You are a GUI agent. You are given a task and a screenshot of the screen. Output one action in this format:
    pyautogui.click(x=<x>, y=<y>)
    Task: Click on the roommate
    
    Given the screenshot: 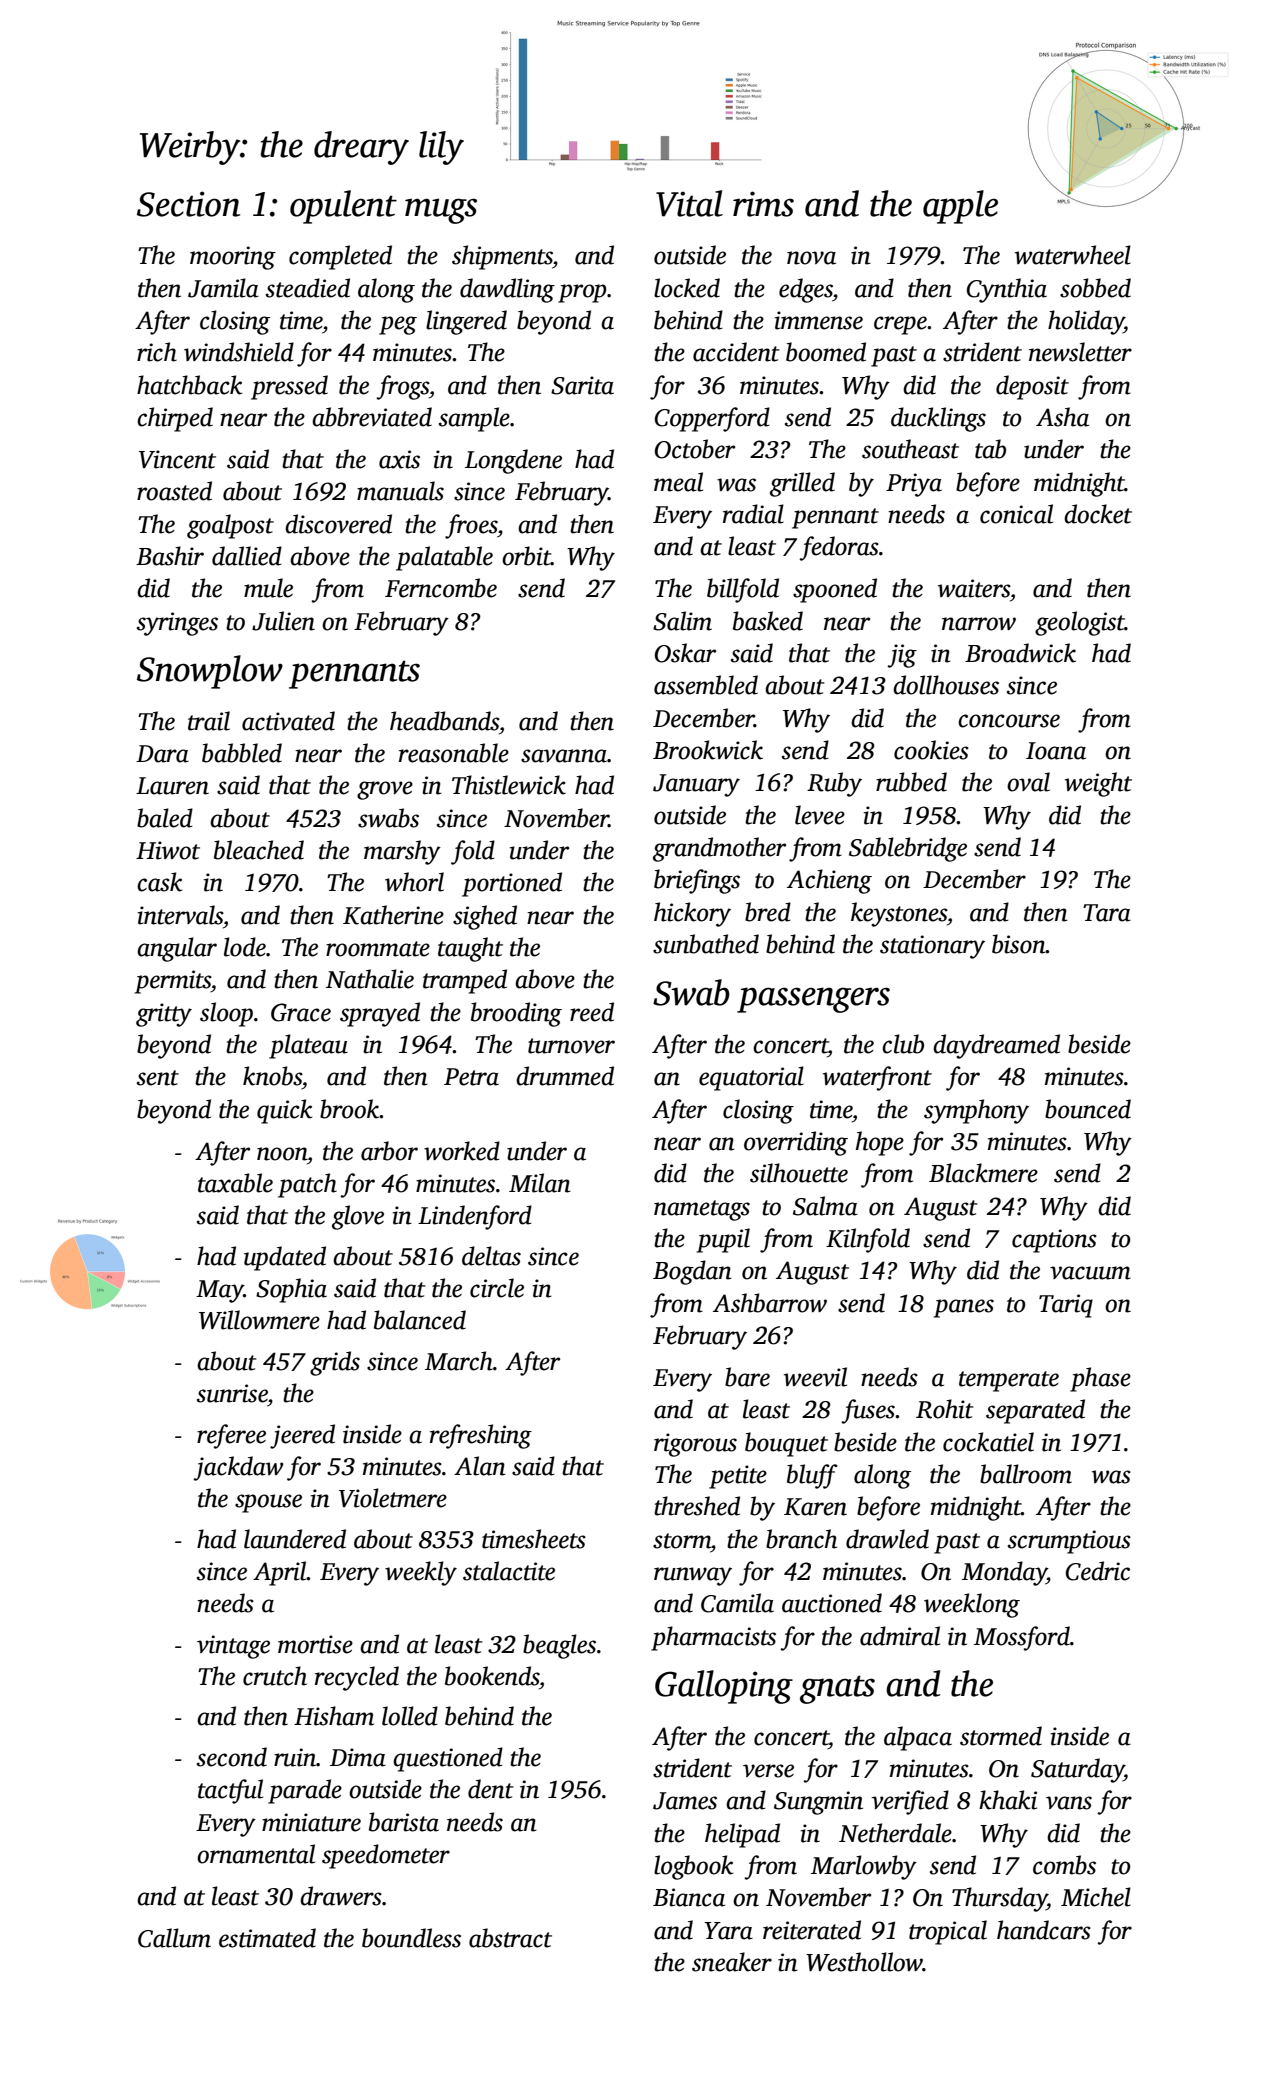 What is the action you would take?
    pyautogui.click(x=378, y=949)
